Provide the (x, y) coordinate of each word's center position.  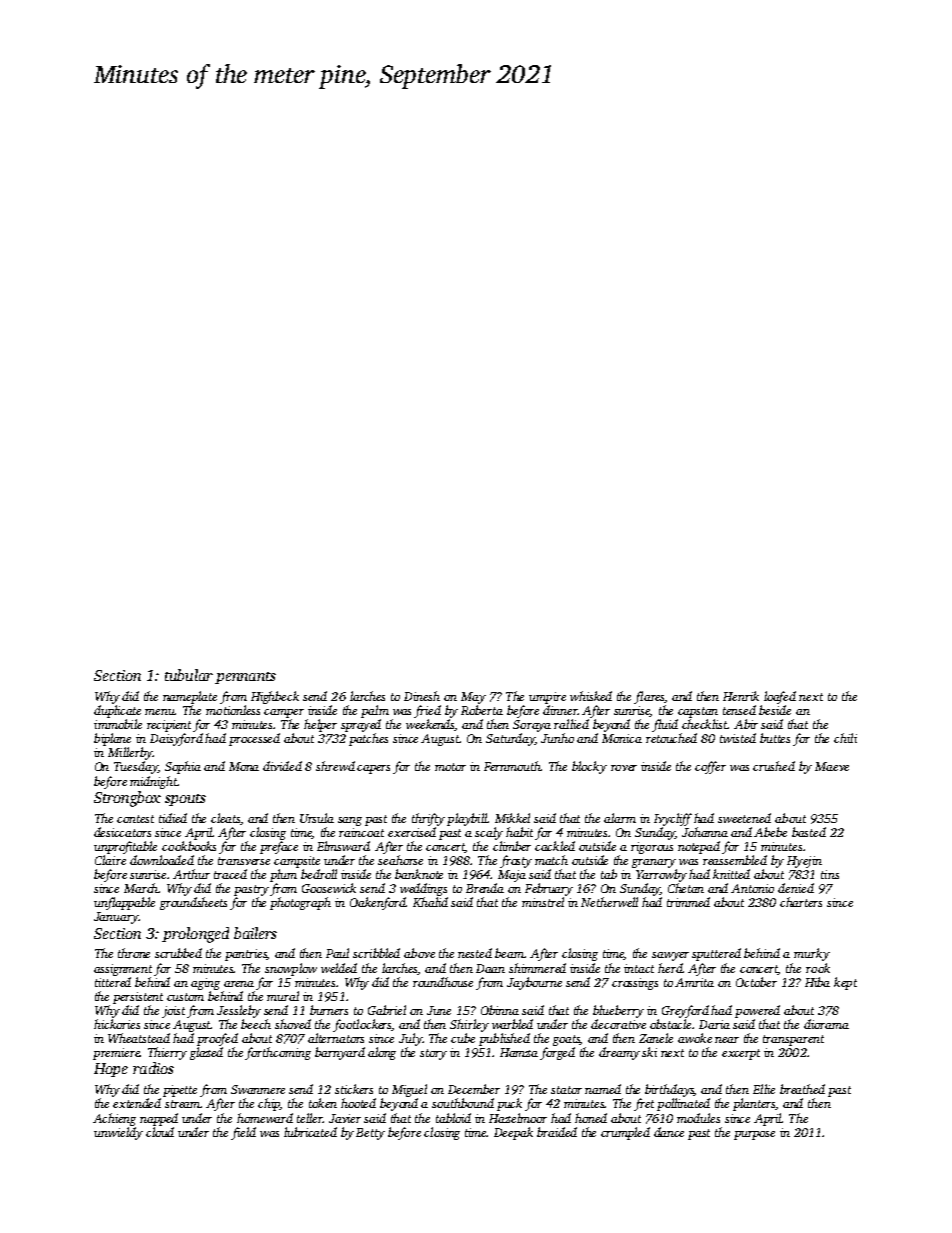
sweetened (744, 818)
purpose (754, 1135)
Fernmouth (512, 766)
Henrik (741, 696)
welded (339, 968)
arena (239, 984)
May (473, 698)
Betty (370, 1134)
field (243, 1133)
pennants (245, 678)
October (756, 982)
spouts (185, 800)
